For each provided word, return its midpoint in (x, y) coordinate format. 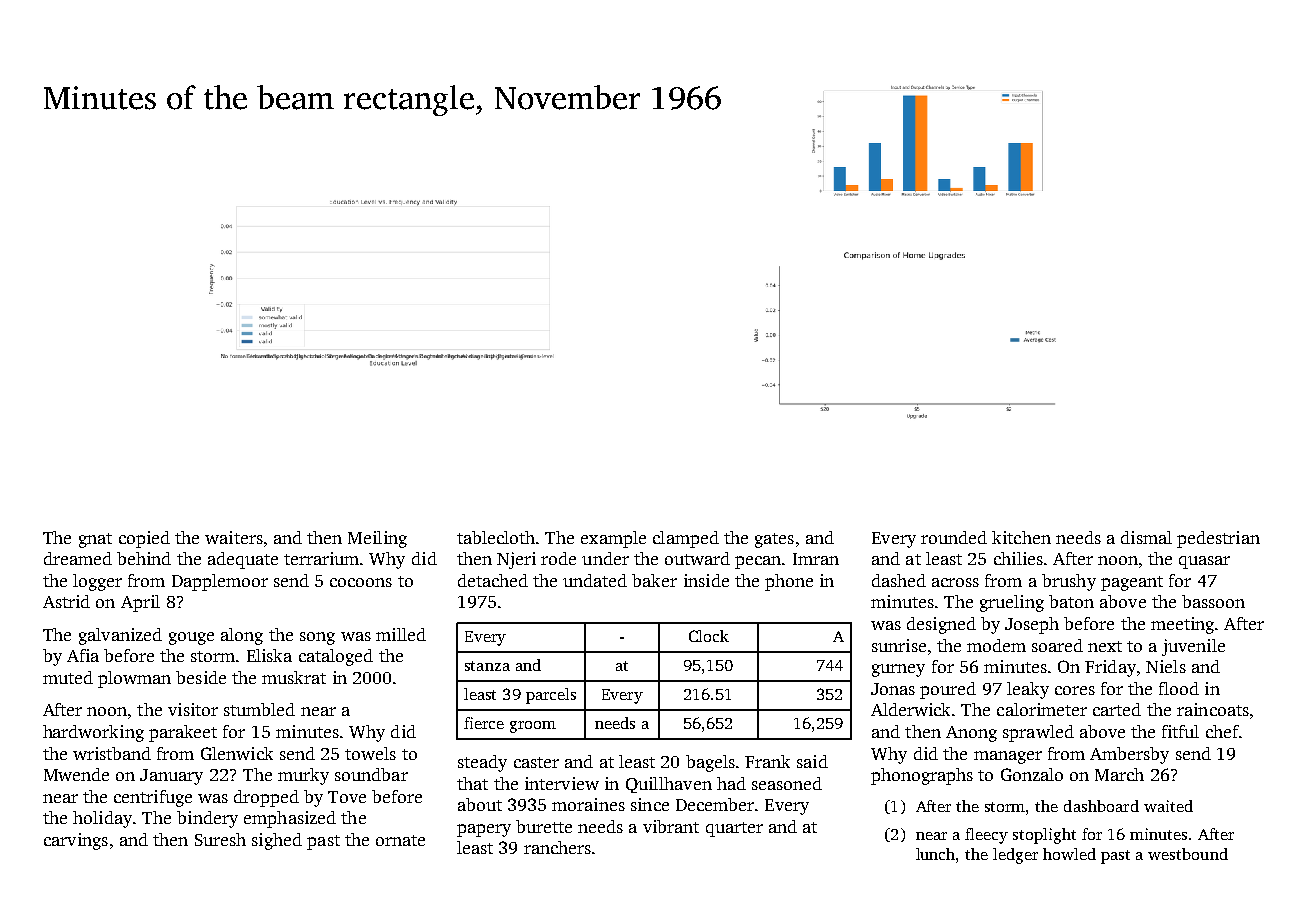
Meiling (377, 539)
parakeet (183, 733)
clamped (686, 539)
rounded (954, 537)
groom (533, 727)
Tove (347, 797)
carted (1117, 709)
